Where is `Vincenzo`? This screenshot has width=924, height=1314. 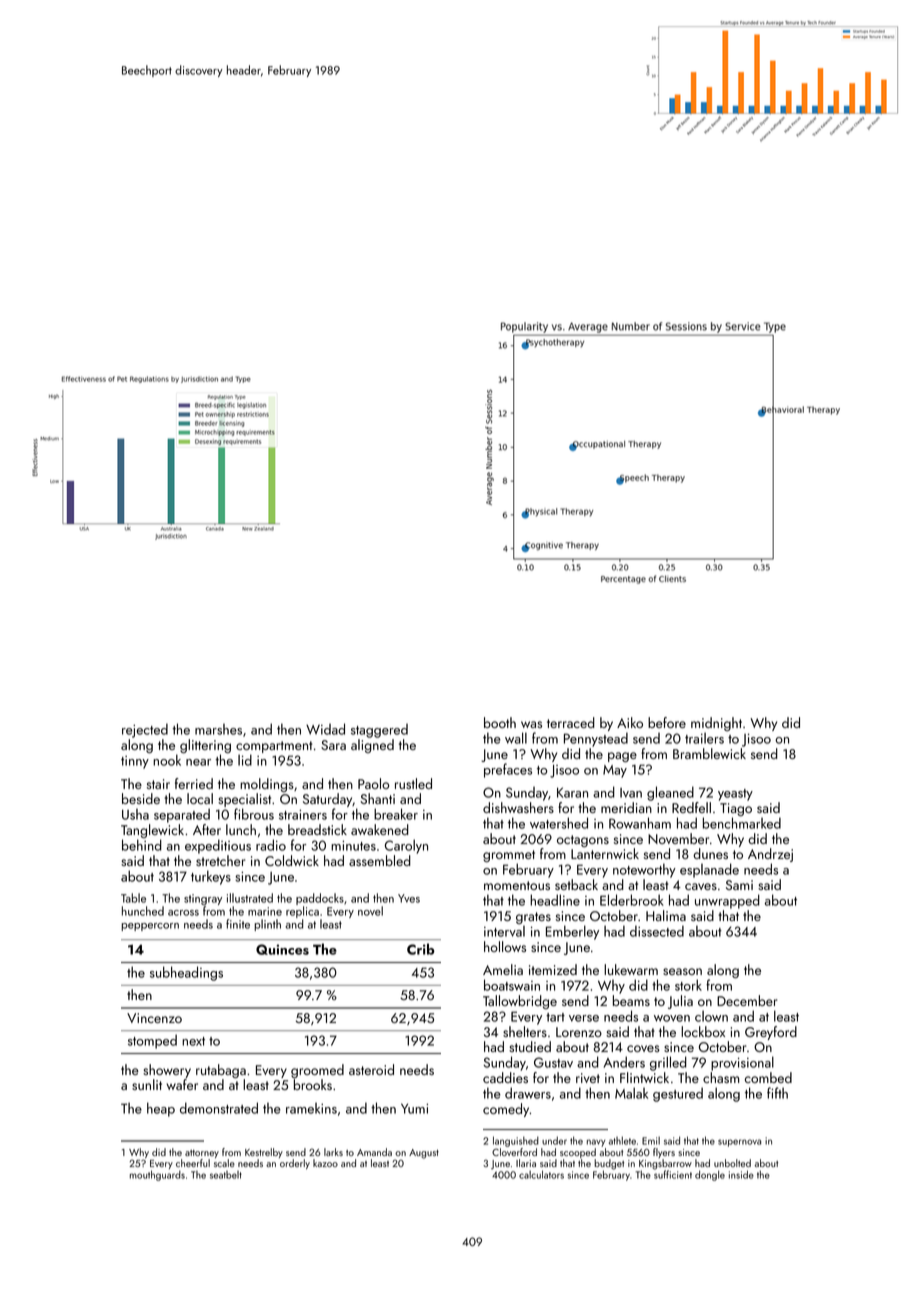
Vincenzo is located at coordinates (154, 1018).
